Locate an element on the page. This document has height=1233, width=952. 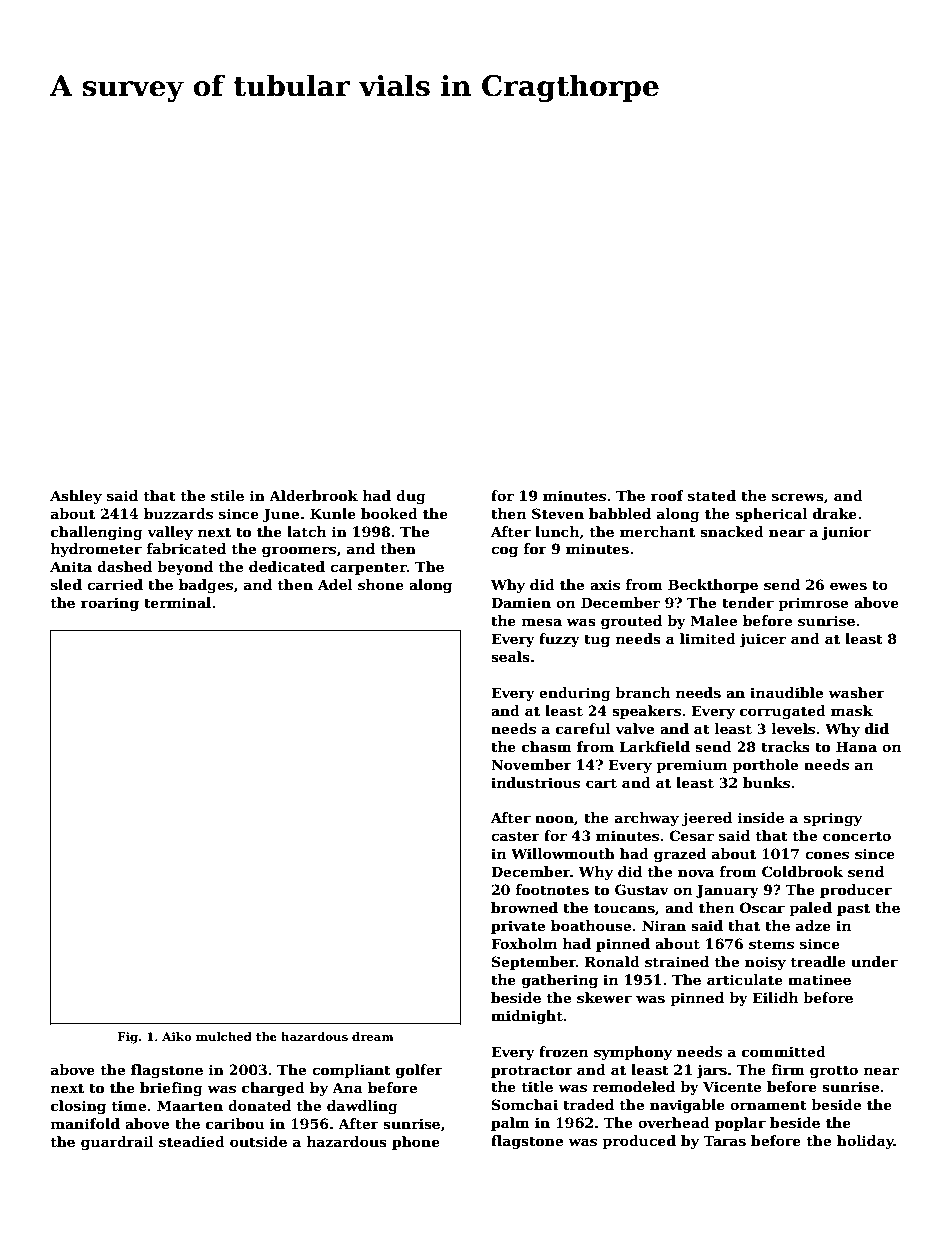
compliant is located at coordinates (351, 1071).
